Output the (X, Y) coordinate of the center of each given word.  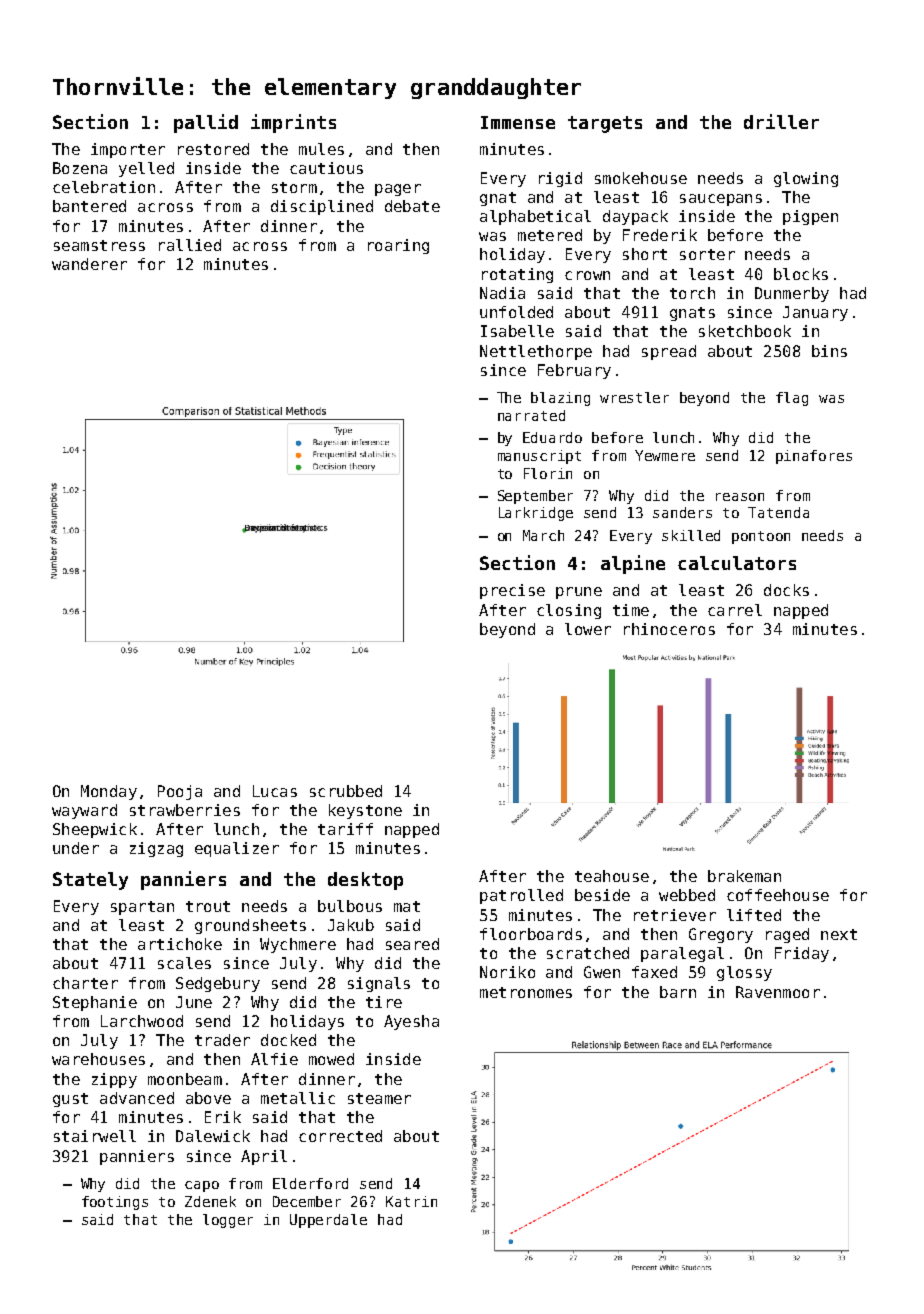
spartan (142, 908)
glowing (806, 179)
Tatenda (778, 512)
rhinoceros (669, 629)
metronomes (526, 992)
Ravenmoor (778, 992)
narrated (531, 415)
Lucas (275, 791)
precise (512, 591)
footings (115, 1203)
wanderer (89, 264)
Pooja (180, 792)
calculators (737, 563)
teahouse (612, 876)
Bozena (80, 168)
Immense (518, 122)
